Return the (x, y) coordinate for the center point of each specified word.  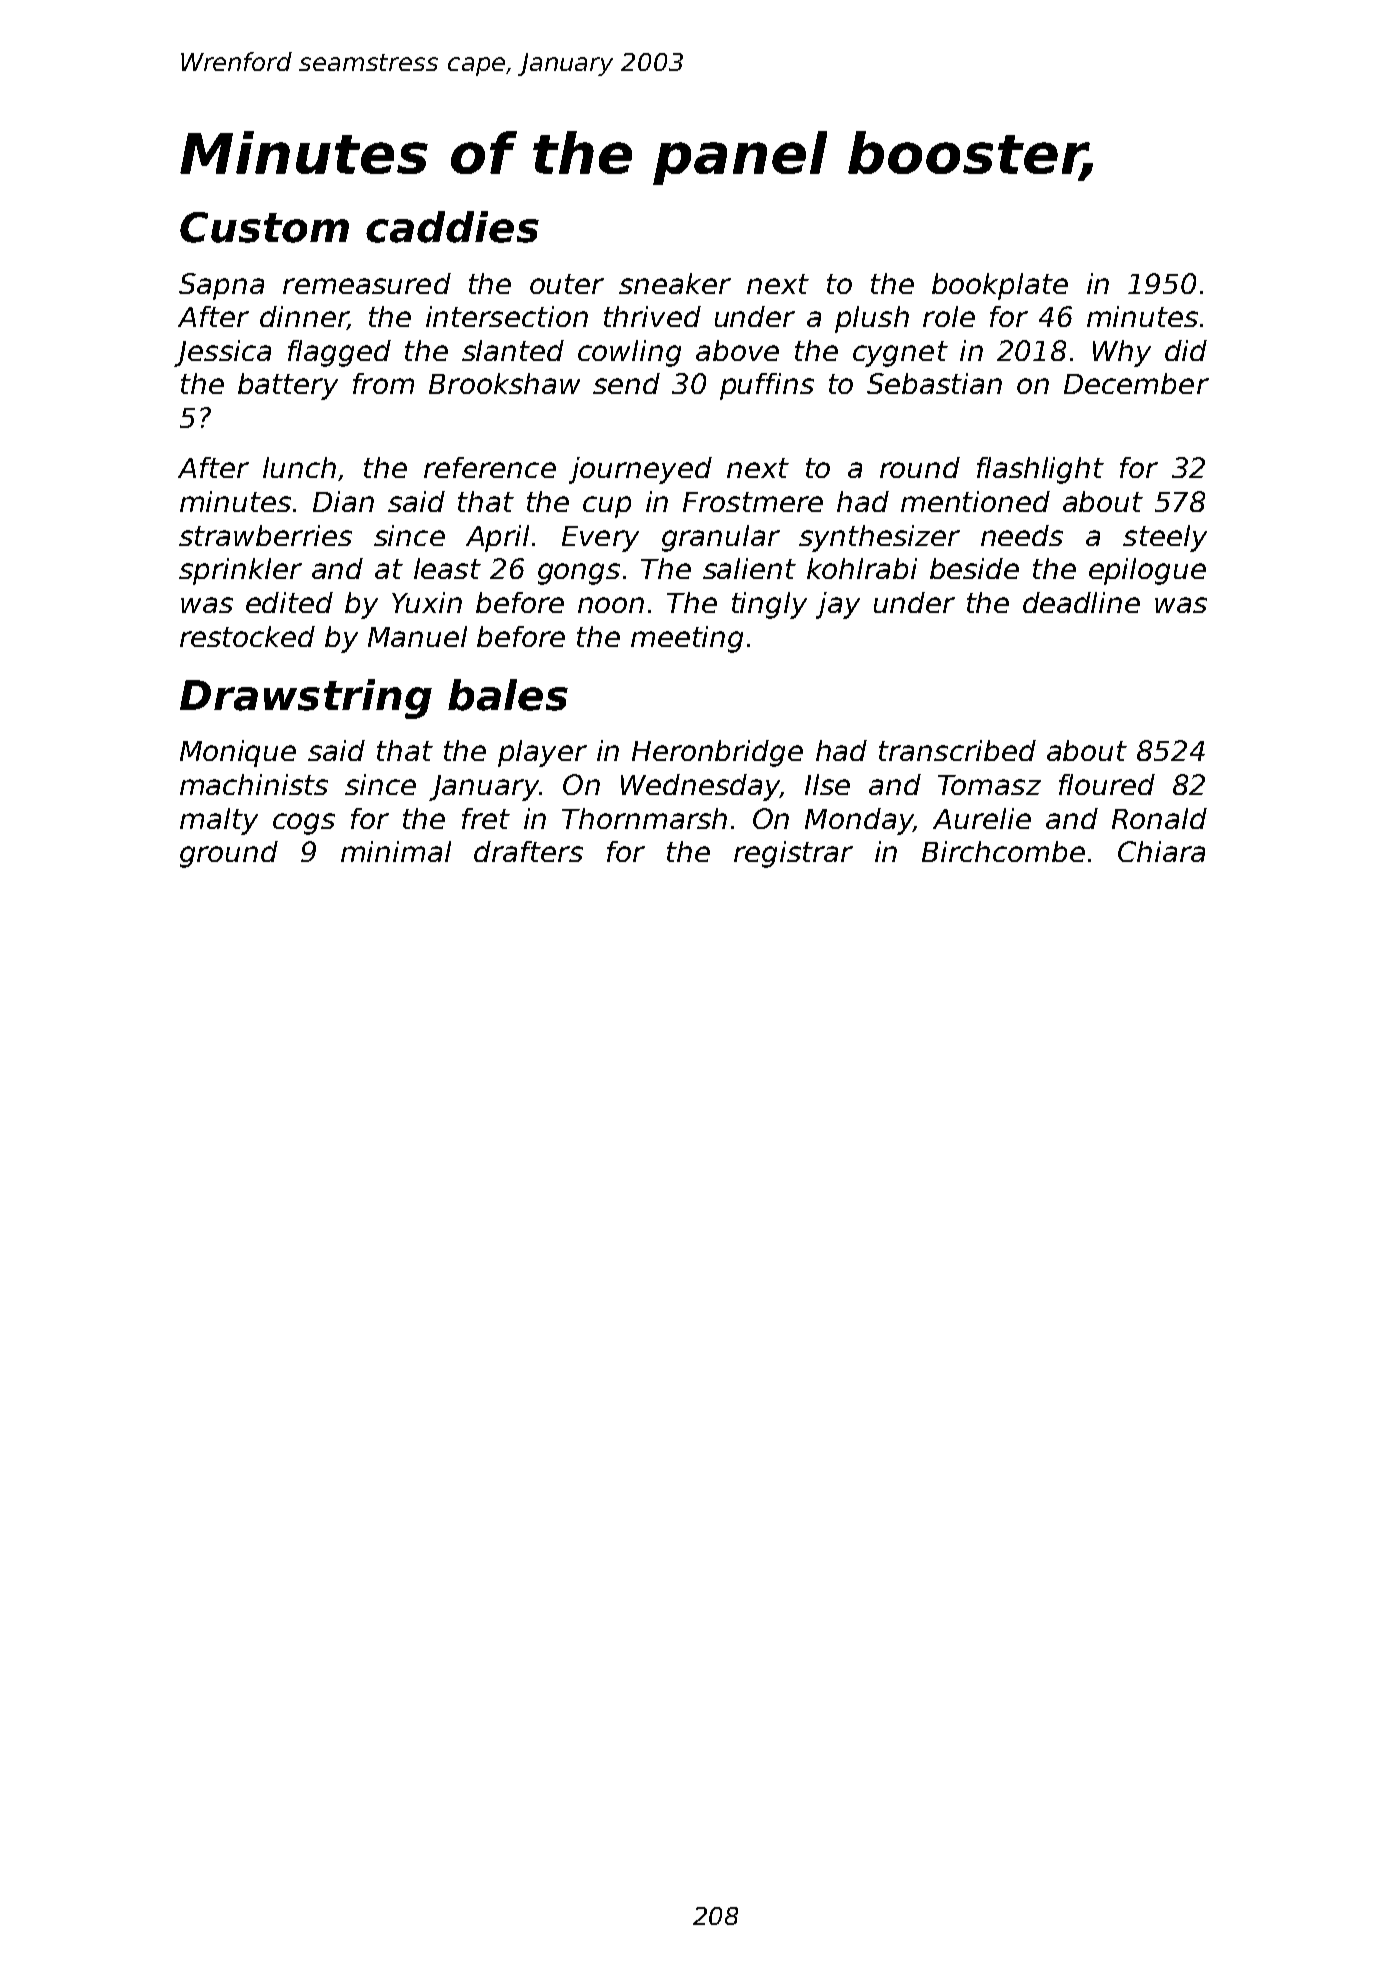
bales (508, 695)
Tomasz (989, 785)
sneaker (675, 283)
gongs (579, 574)
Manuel (417, 636)
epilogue (1147, 571)
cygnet (900, 354)
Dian (343, 501)
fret (486, 818)
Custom (264, 227)
